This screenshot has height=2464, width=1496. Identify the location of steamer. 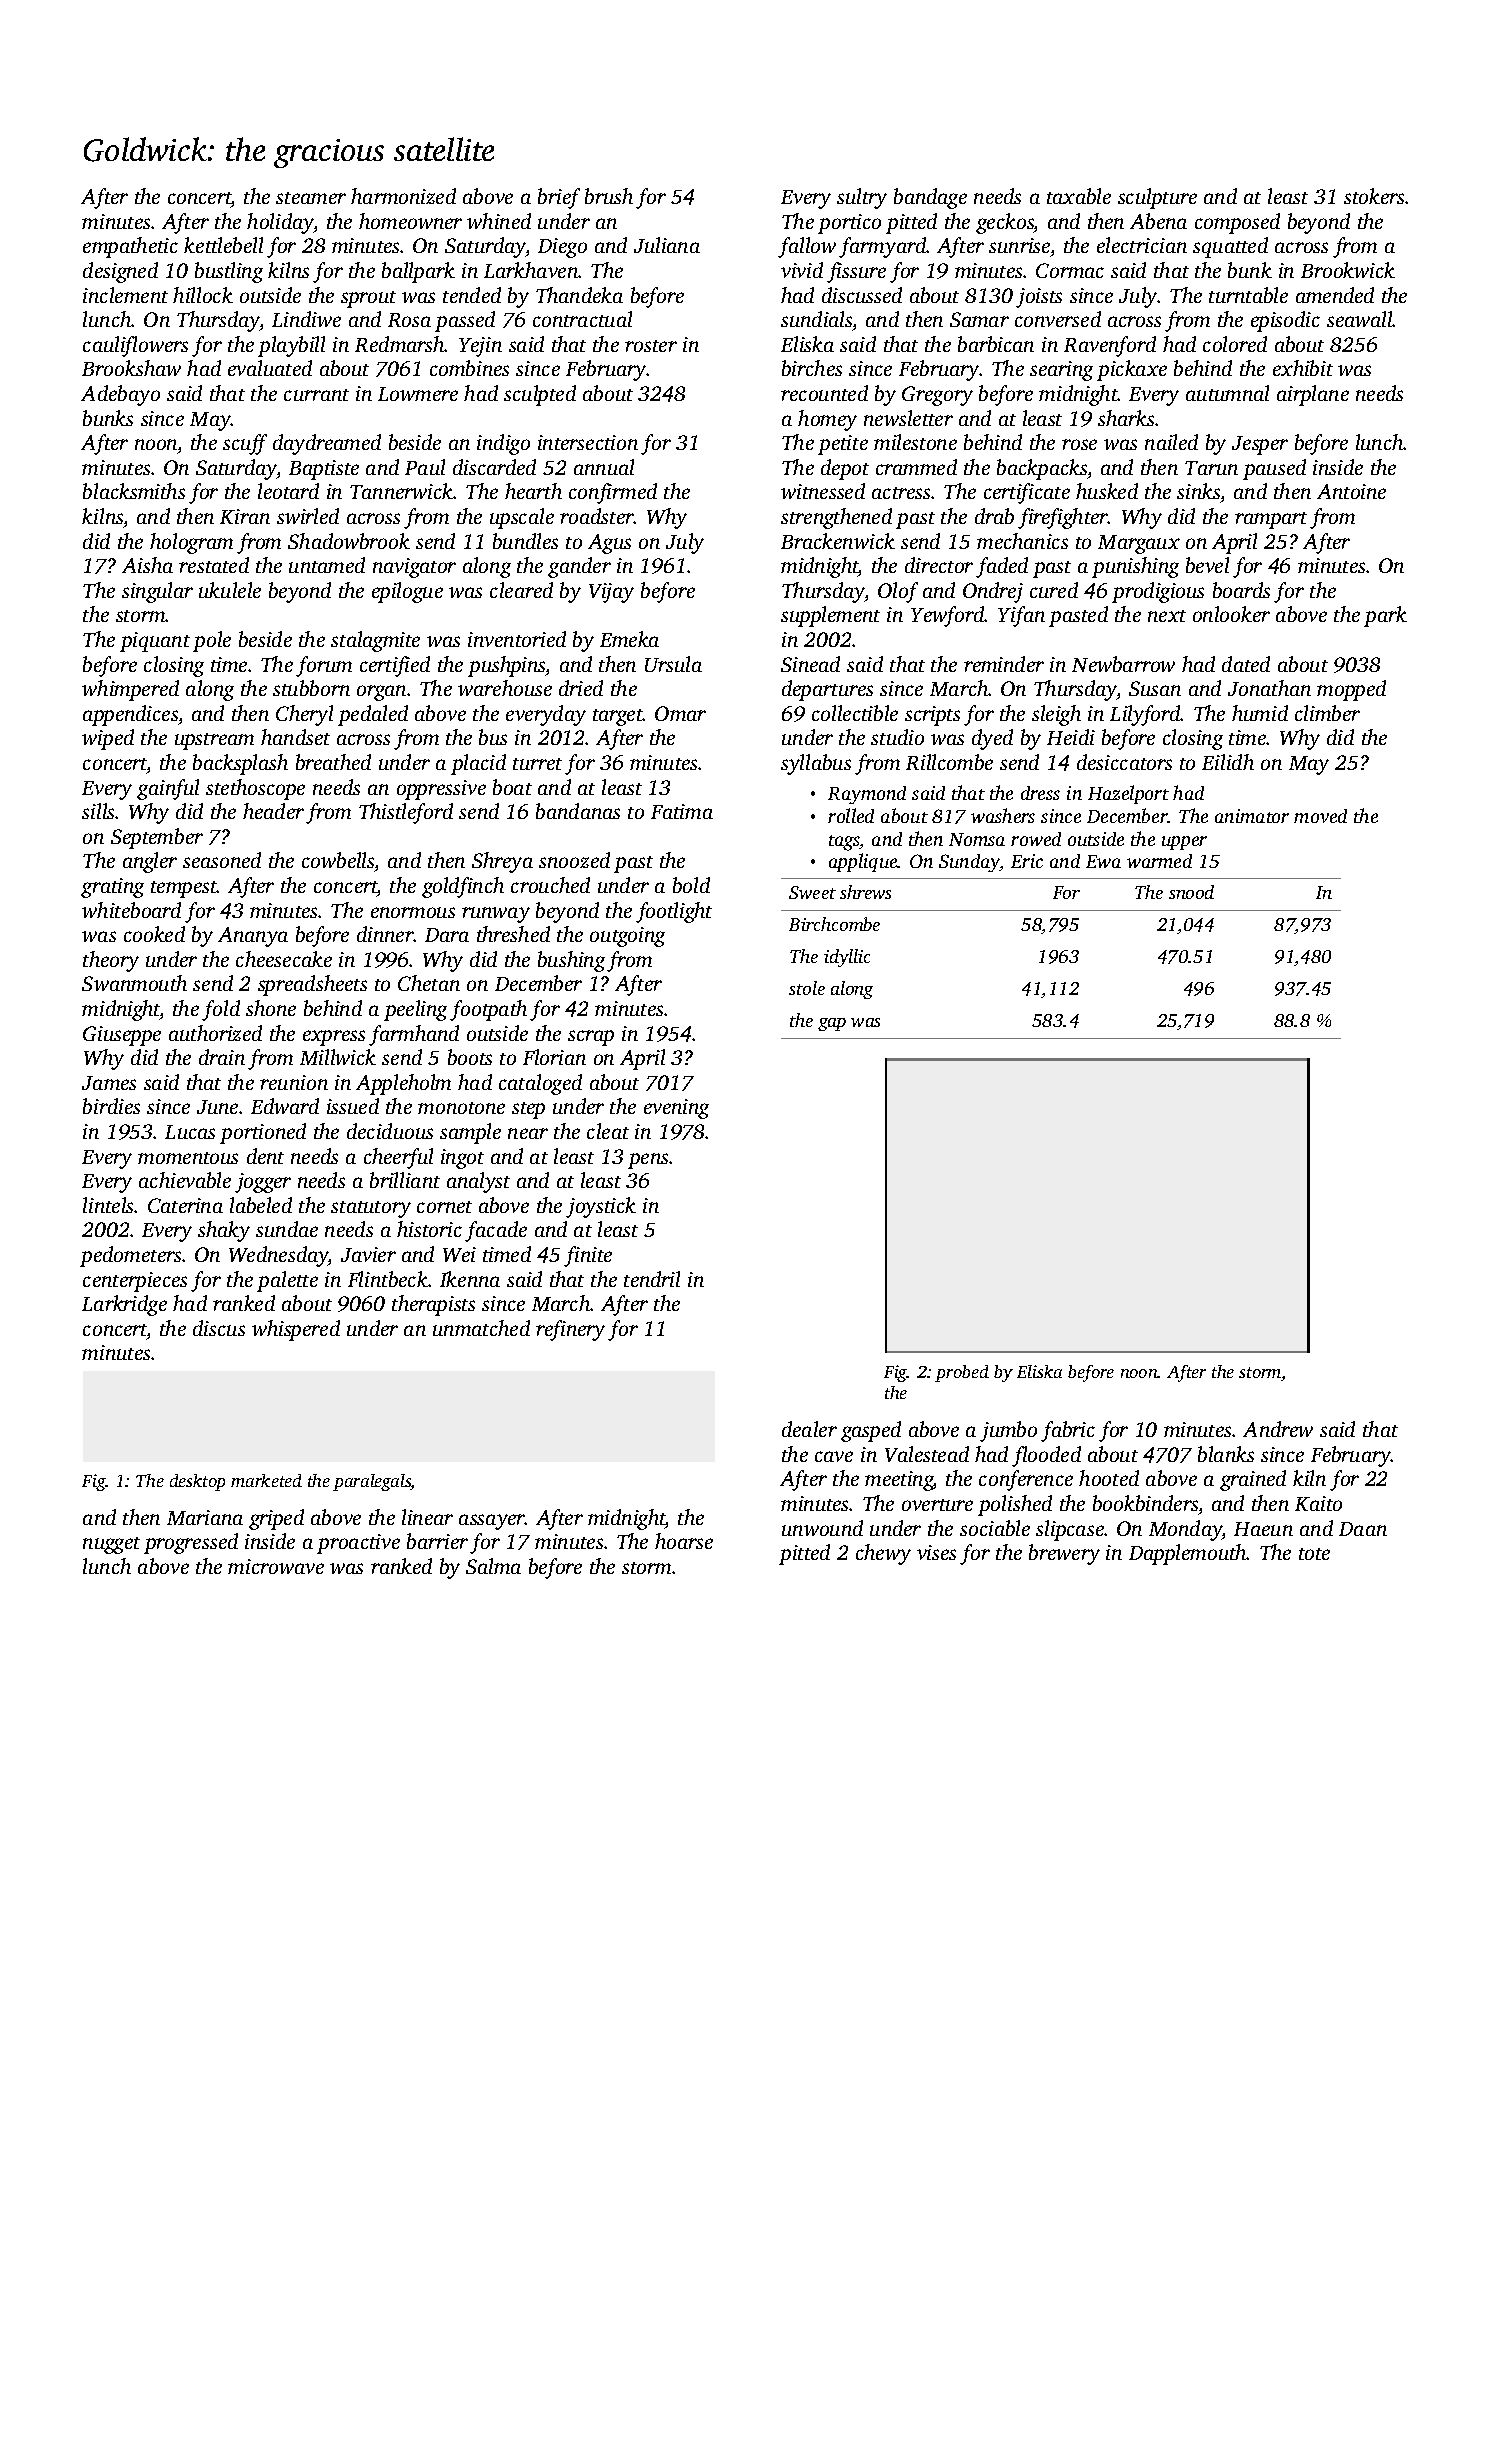
(311, 198).
